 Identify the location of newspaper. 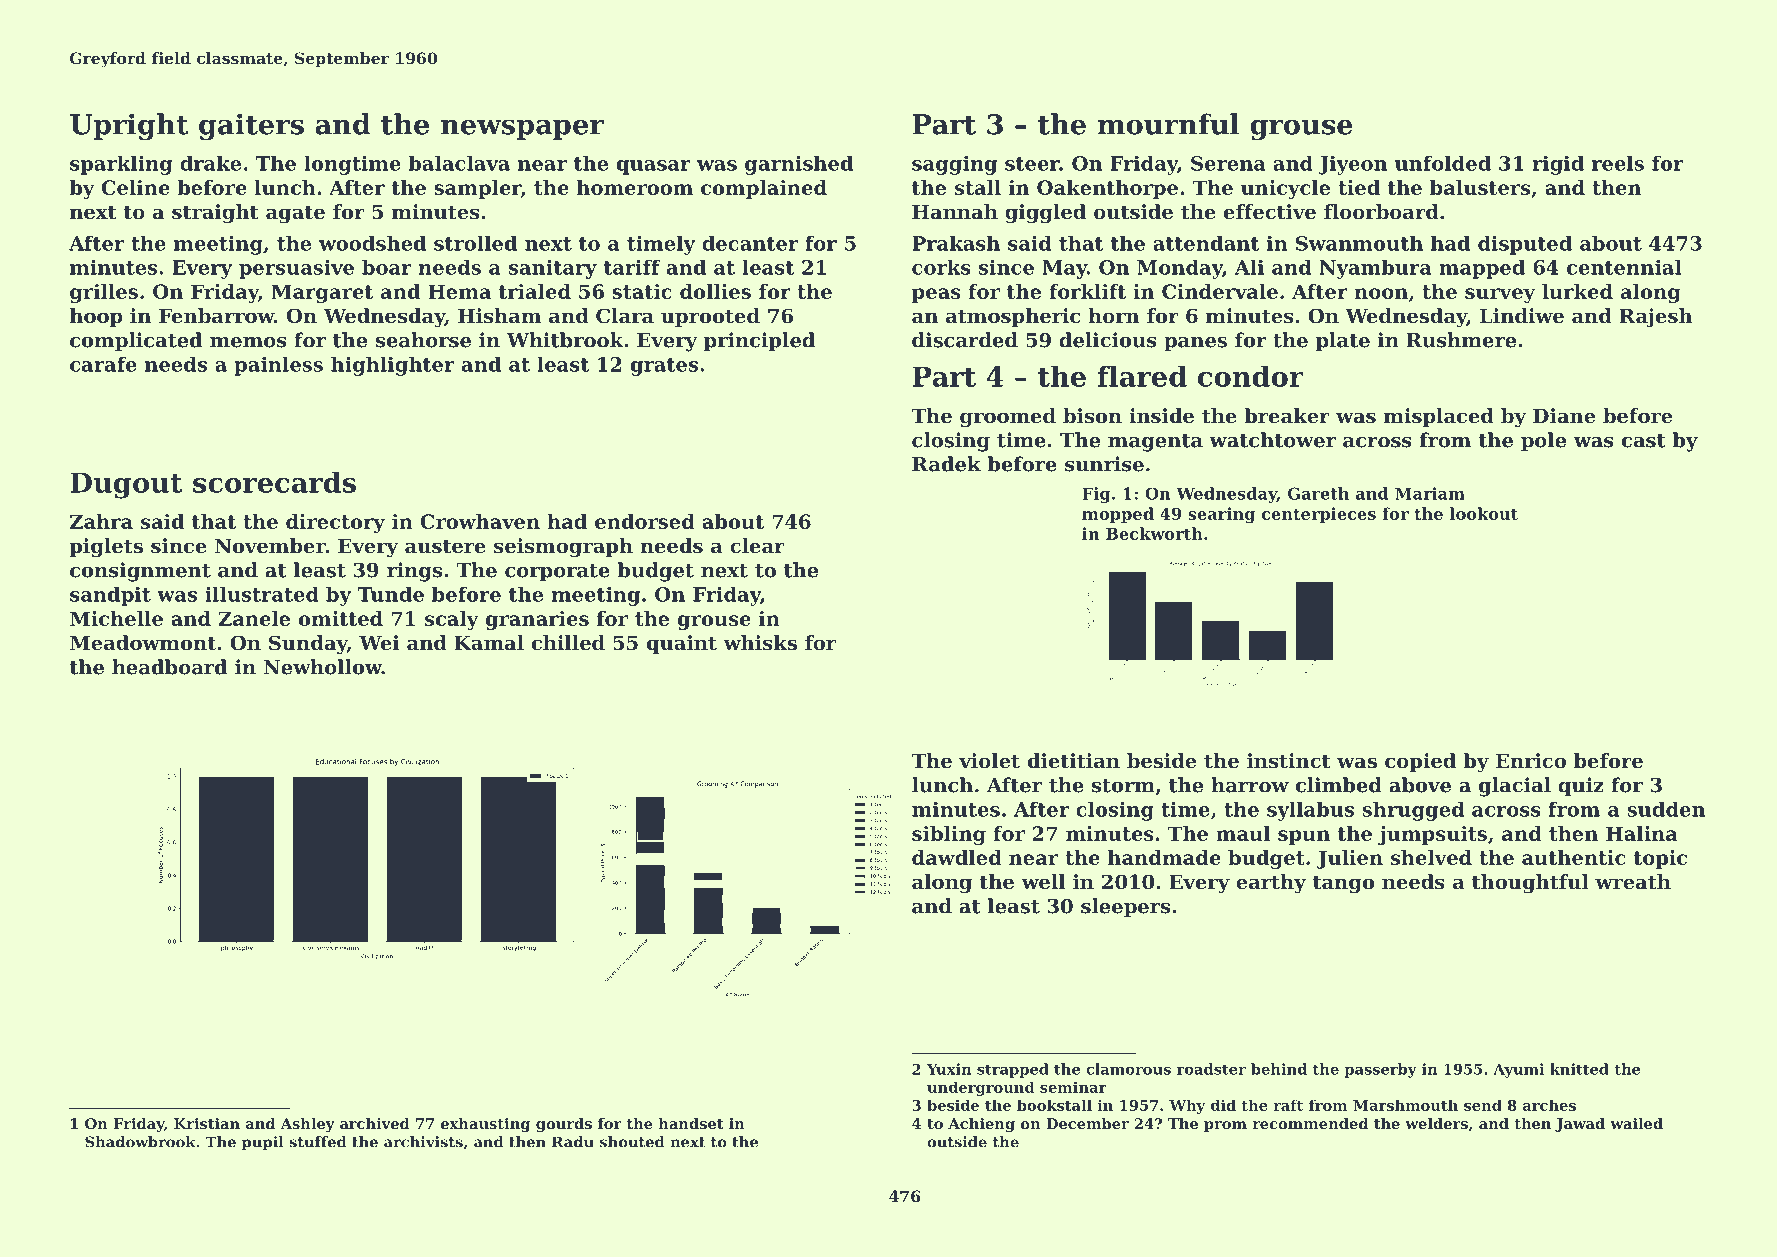
(522, 129).
